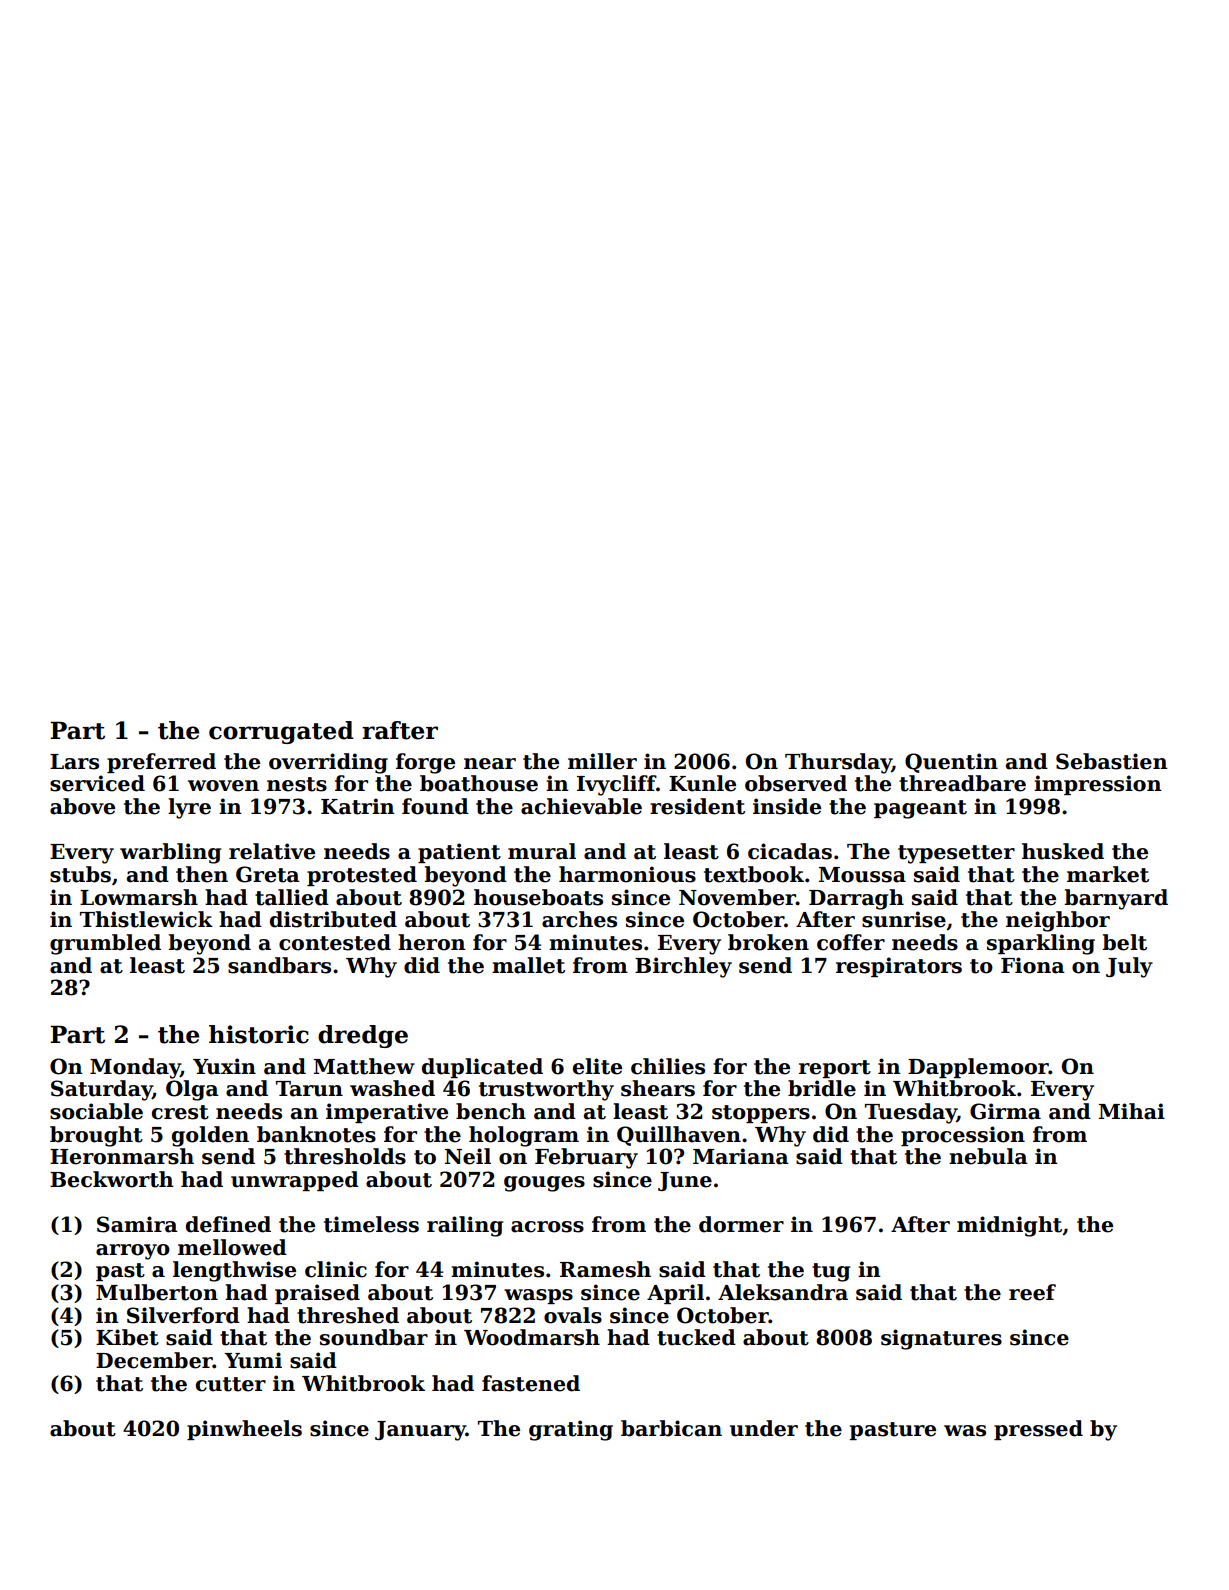  What do you see at coordinates (586, 1158) in the page?
I see `February` at bounding box center [586, 1158].
